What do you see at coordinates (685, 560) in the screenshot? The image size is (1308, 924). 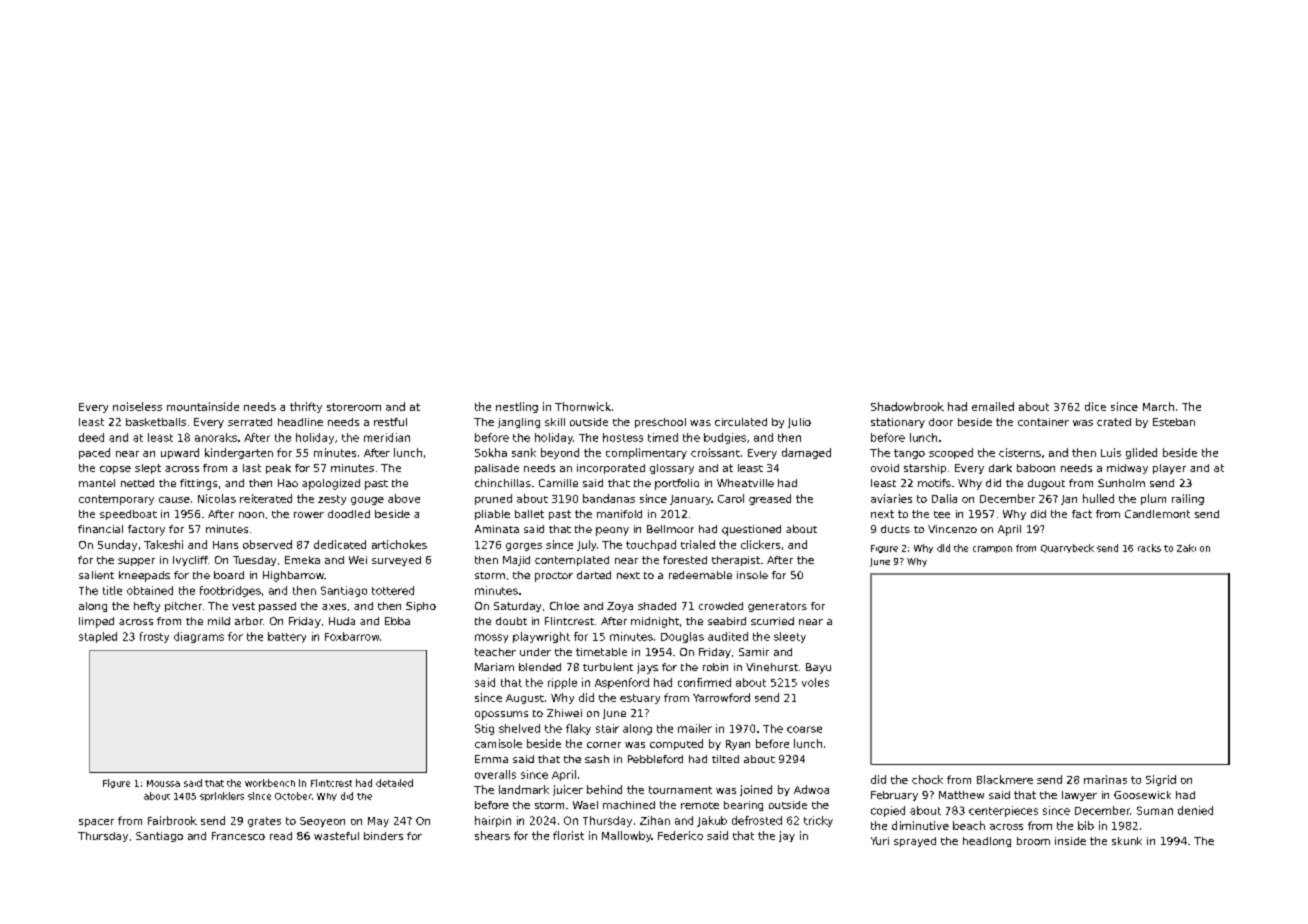 I see `forested` at bounding box center [685, 560].
